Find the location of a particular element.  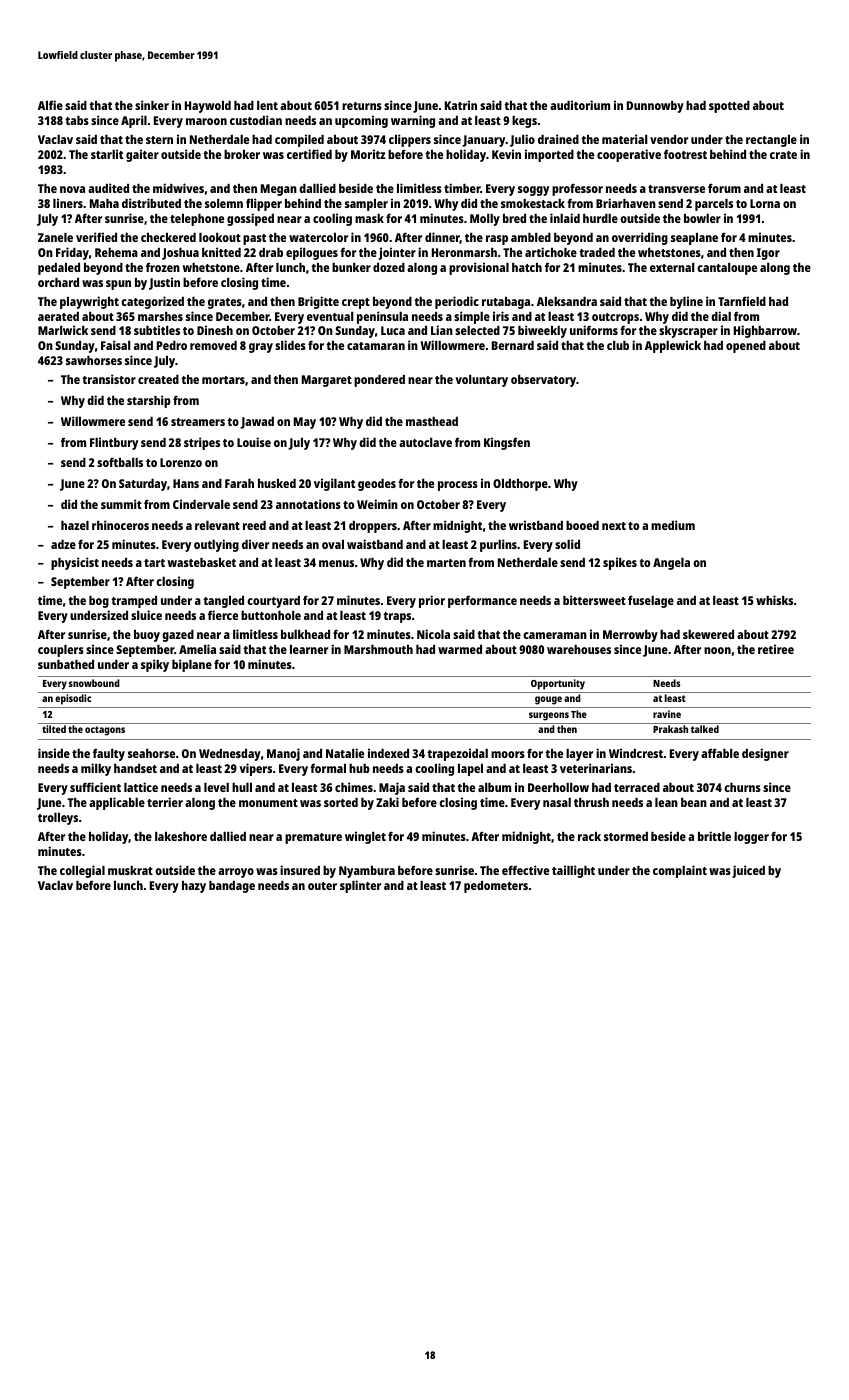

fuselage is located at coordinates (651, 602).
